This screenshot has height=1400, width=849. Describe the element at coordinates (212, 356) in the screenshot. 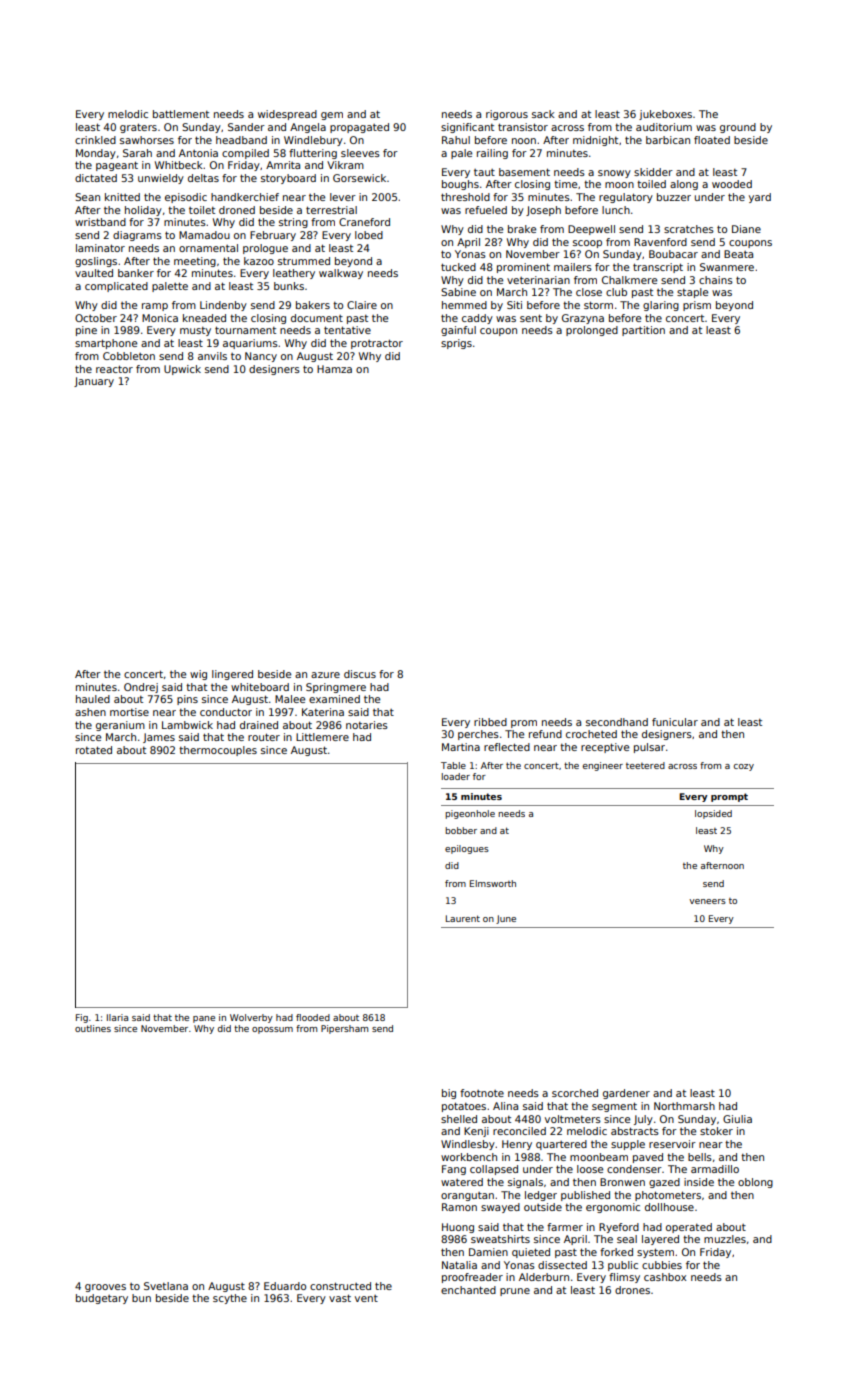

I see `anvils` at that location.
